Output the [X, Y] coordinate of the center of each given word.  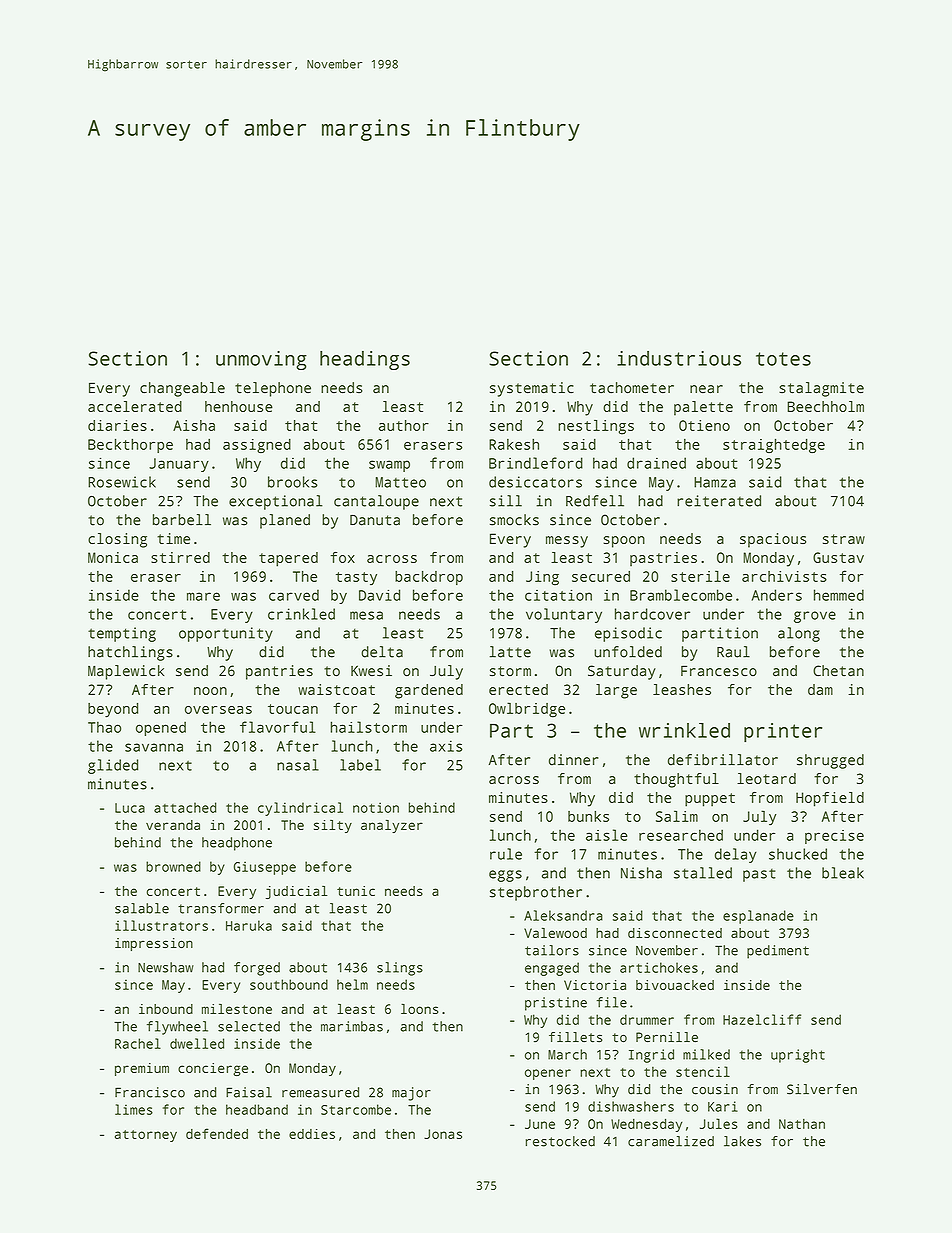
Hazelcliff [762, 1019]
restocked [560, 1141]
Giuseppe [265, 868]
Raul [733, 652]
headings [365, 360]
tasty [356, 578]
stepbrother [536, 893]
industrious [679, 358]
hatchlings [130, 653]
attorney [146, 1136]
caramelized [671, 1141]
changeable [182, 389]
